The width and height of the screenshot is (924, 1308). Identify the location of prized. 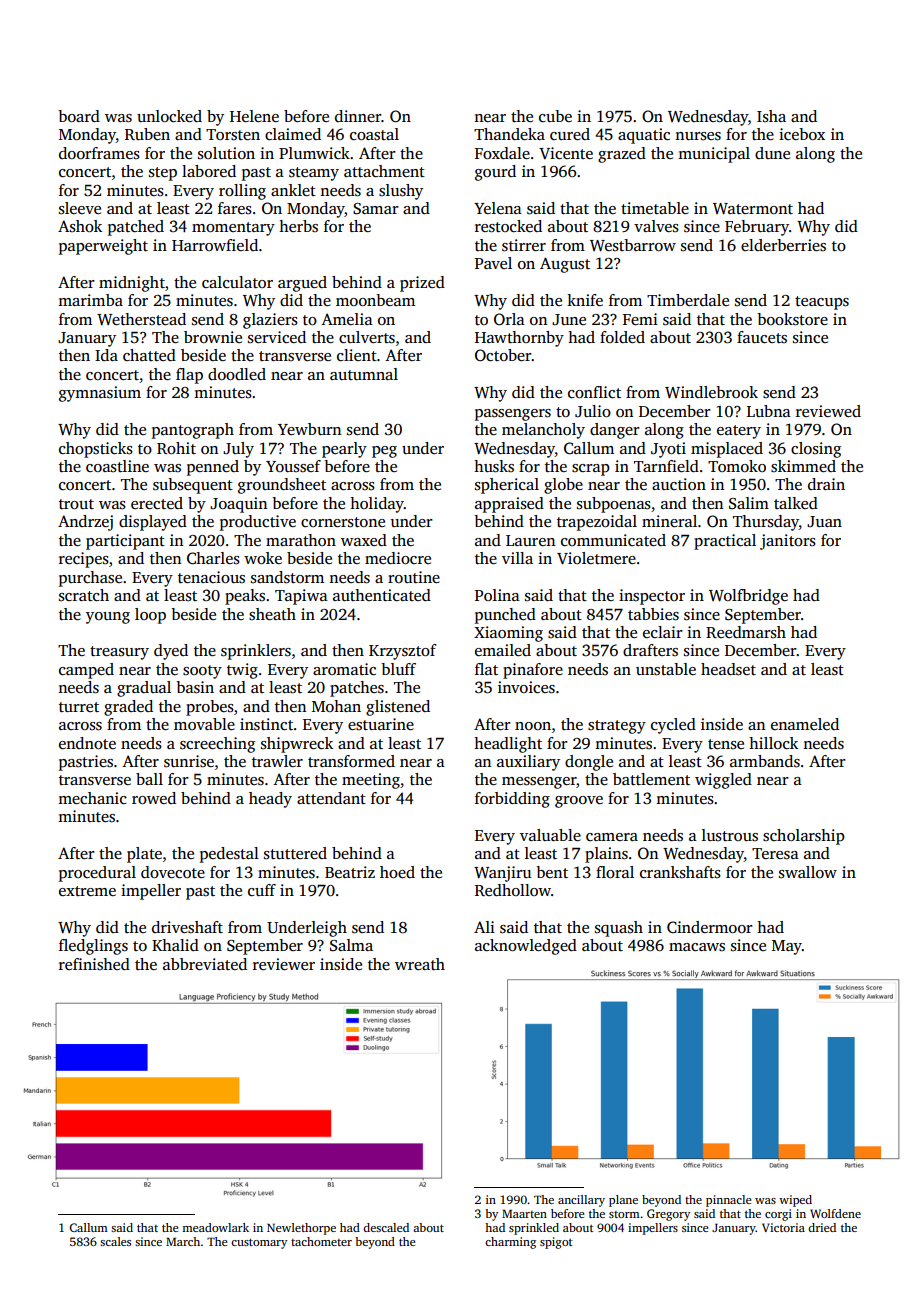
(422, 284).
